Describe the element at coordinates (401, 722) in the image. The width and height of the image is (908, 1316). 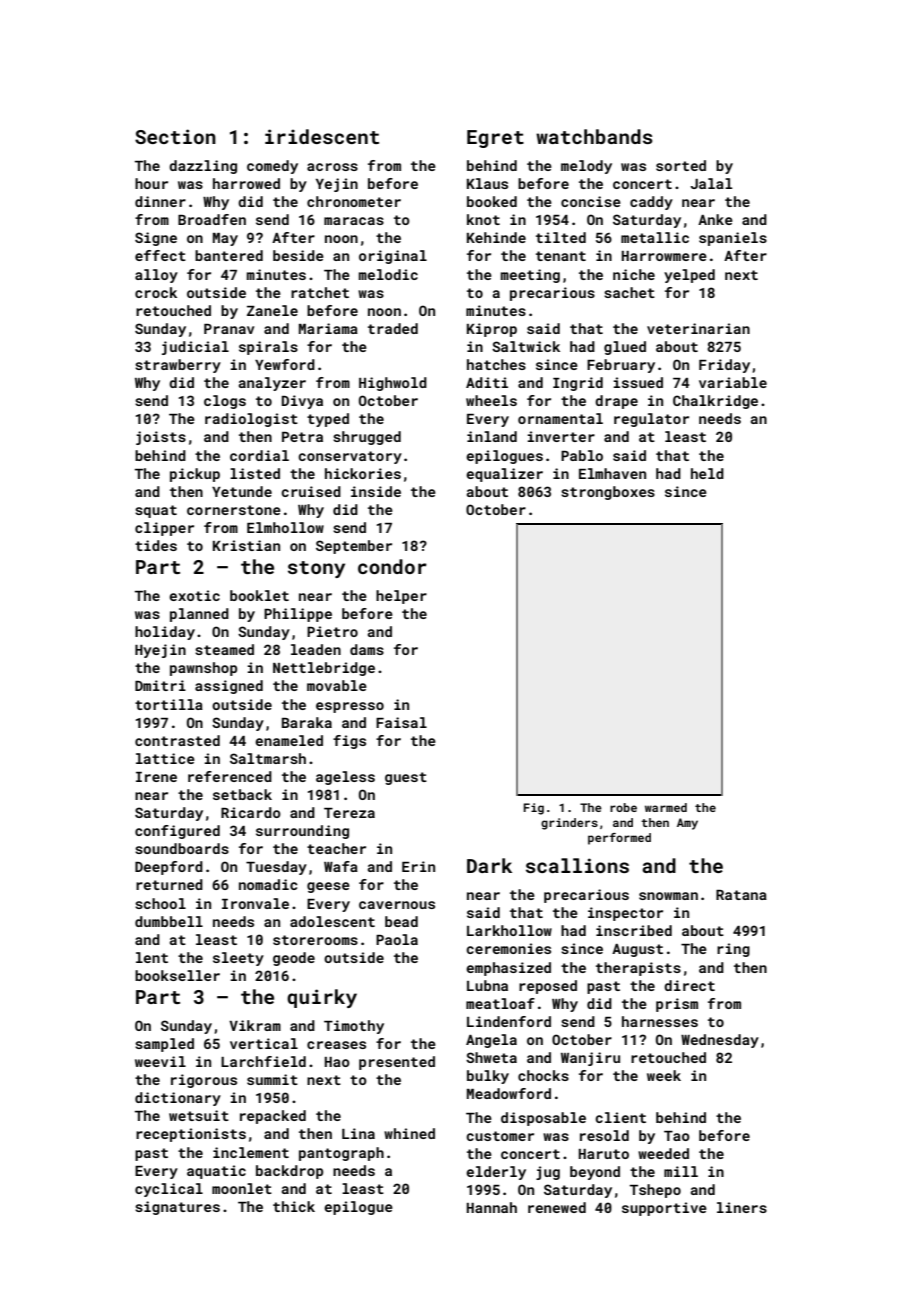
I see `Faisal` at that location.
